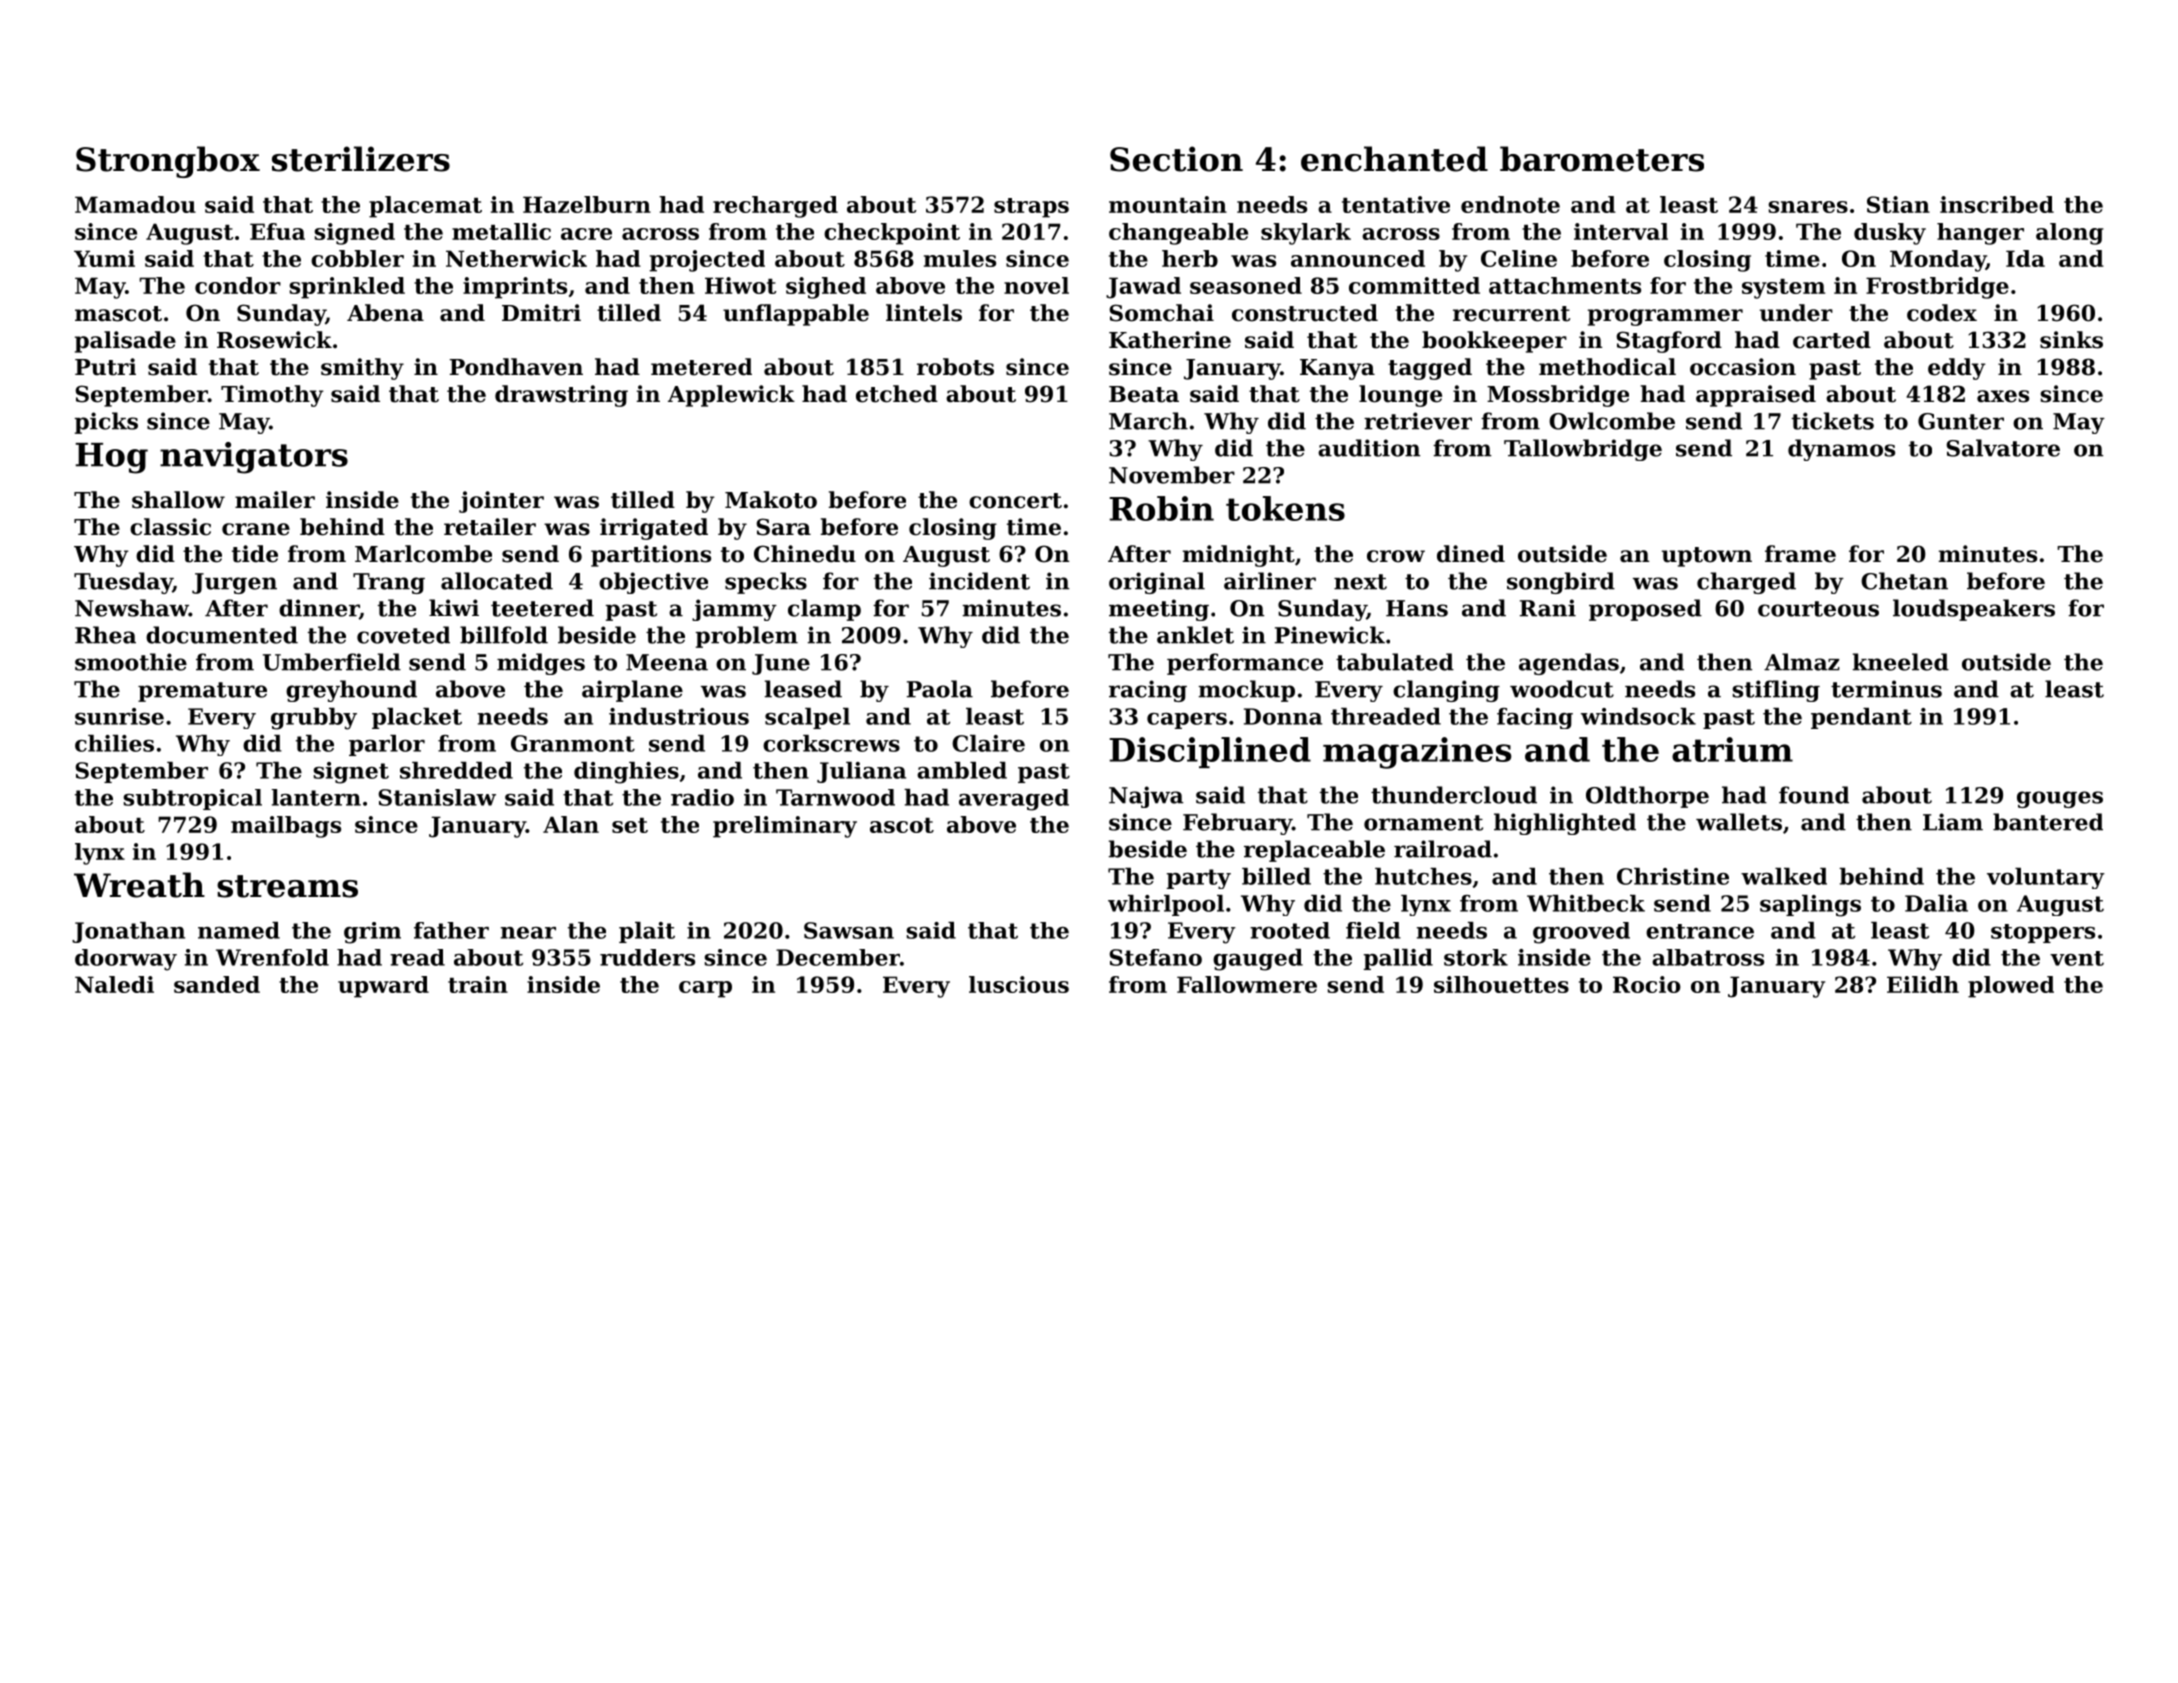  I want to click on Wreath, so click(139, 885).
